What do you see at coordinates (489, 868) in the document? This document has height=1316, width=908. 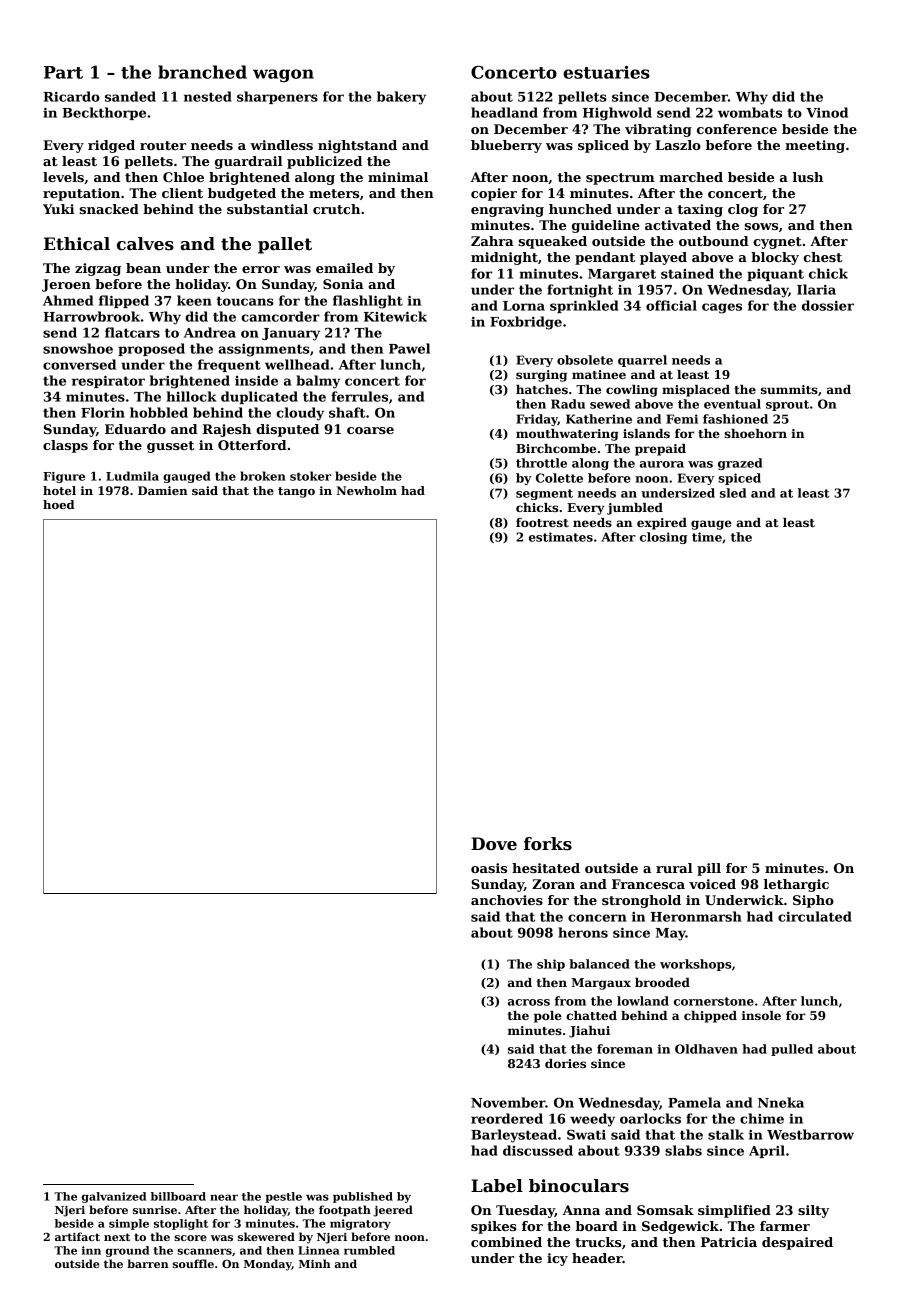 I see `oasis` at bounding box center [489, 868].
